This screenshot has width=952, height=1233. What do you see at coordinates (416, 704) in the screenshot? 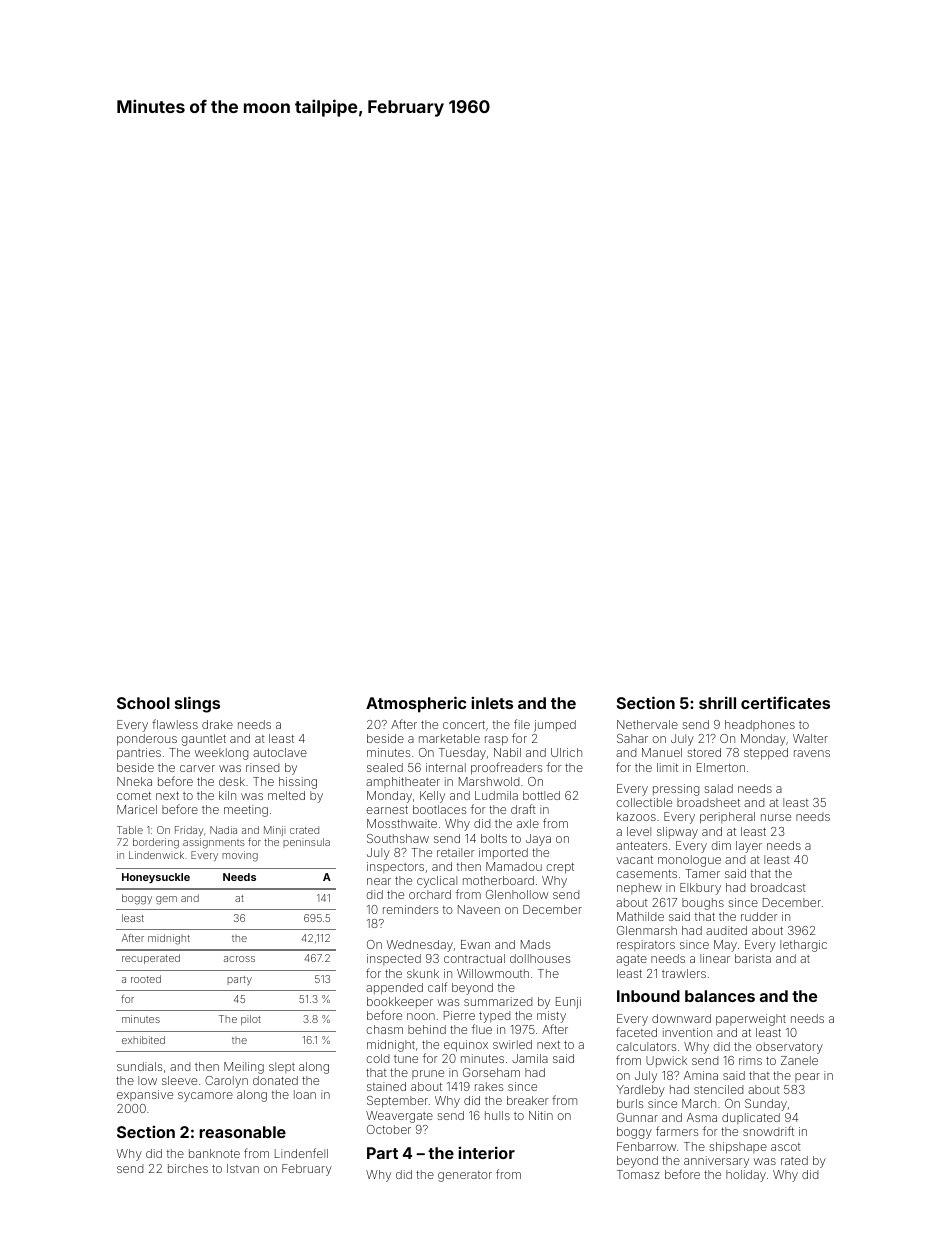
I see `Atmospheric` at bounding box center [416, 704].
